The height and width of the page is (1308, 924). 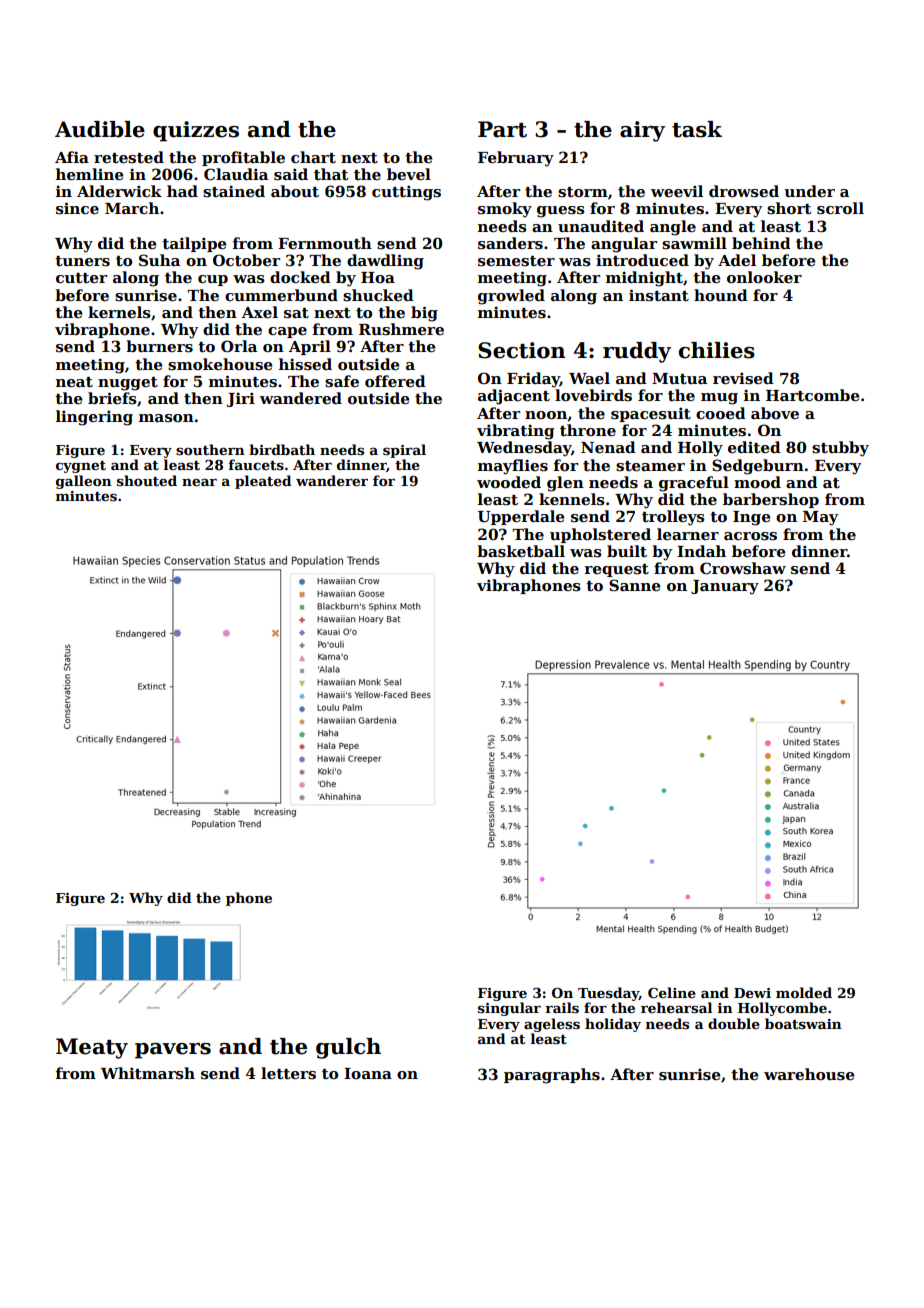 What do you see at coordinates (589, 378) in the page?
I see `Wael` at bounding box center [589, 378].
